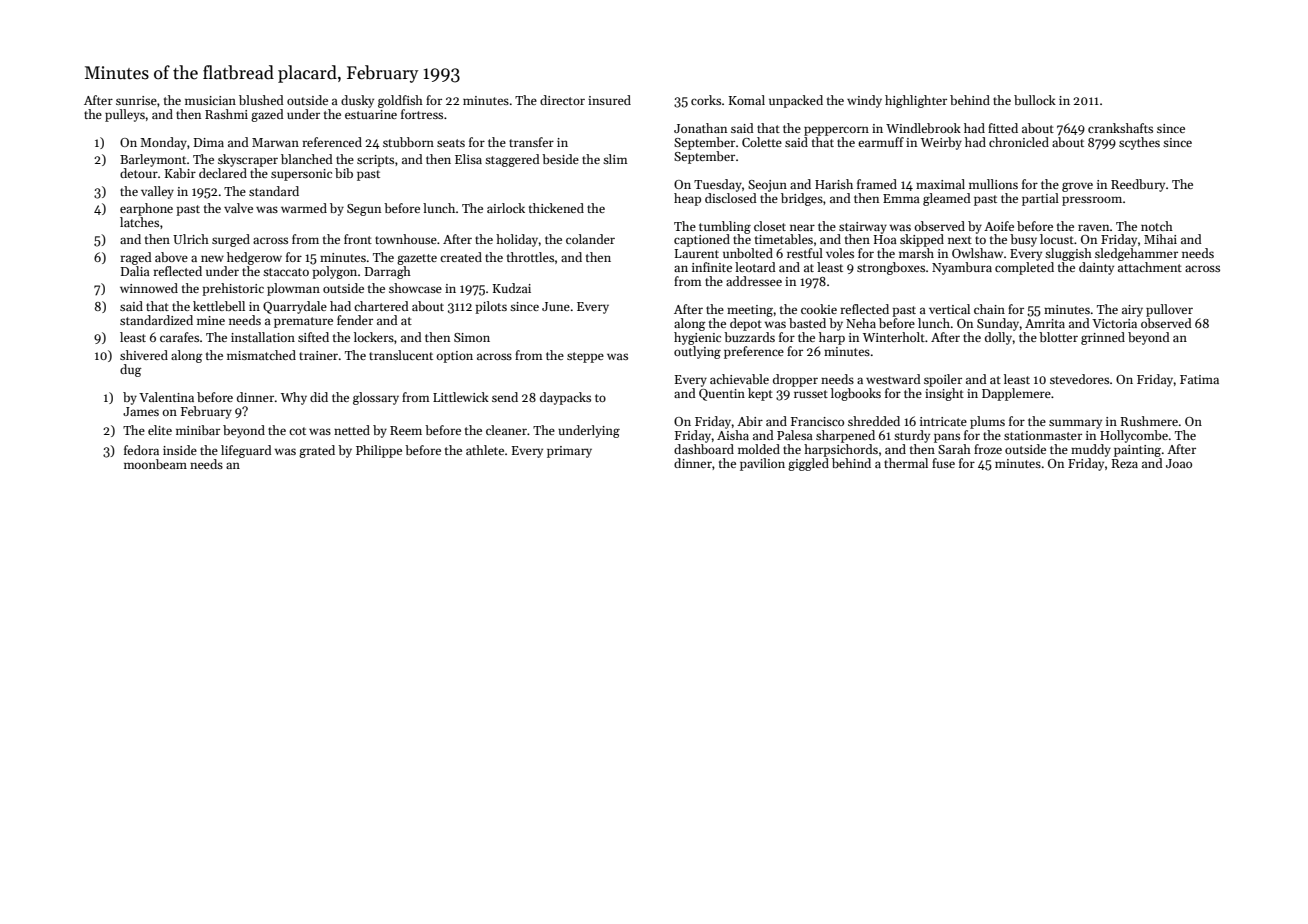  What do you see at coordinates (1035, 100) in the screenshot?
I see `bullock` at bounding box center [1035, 100].
